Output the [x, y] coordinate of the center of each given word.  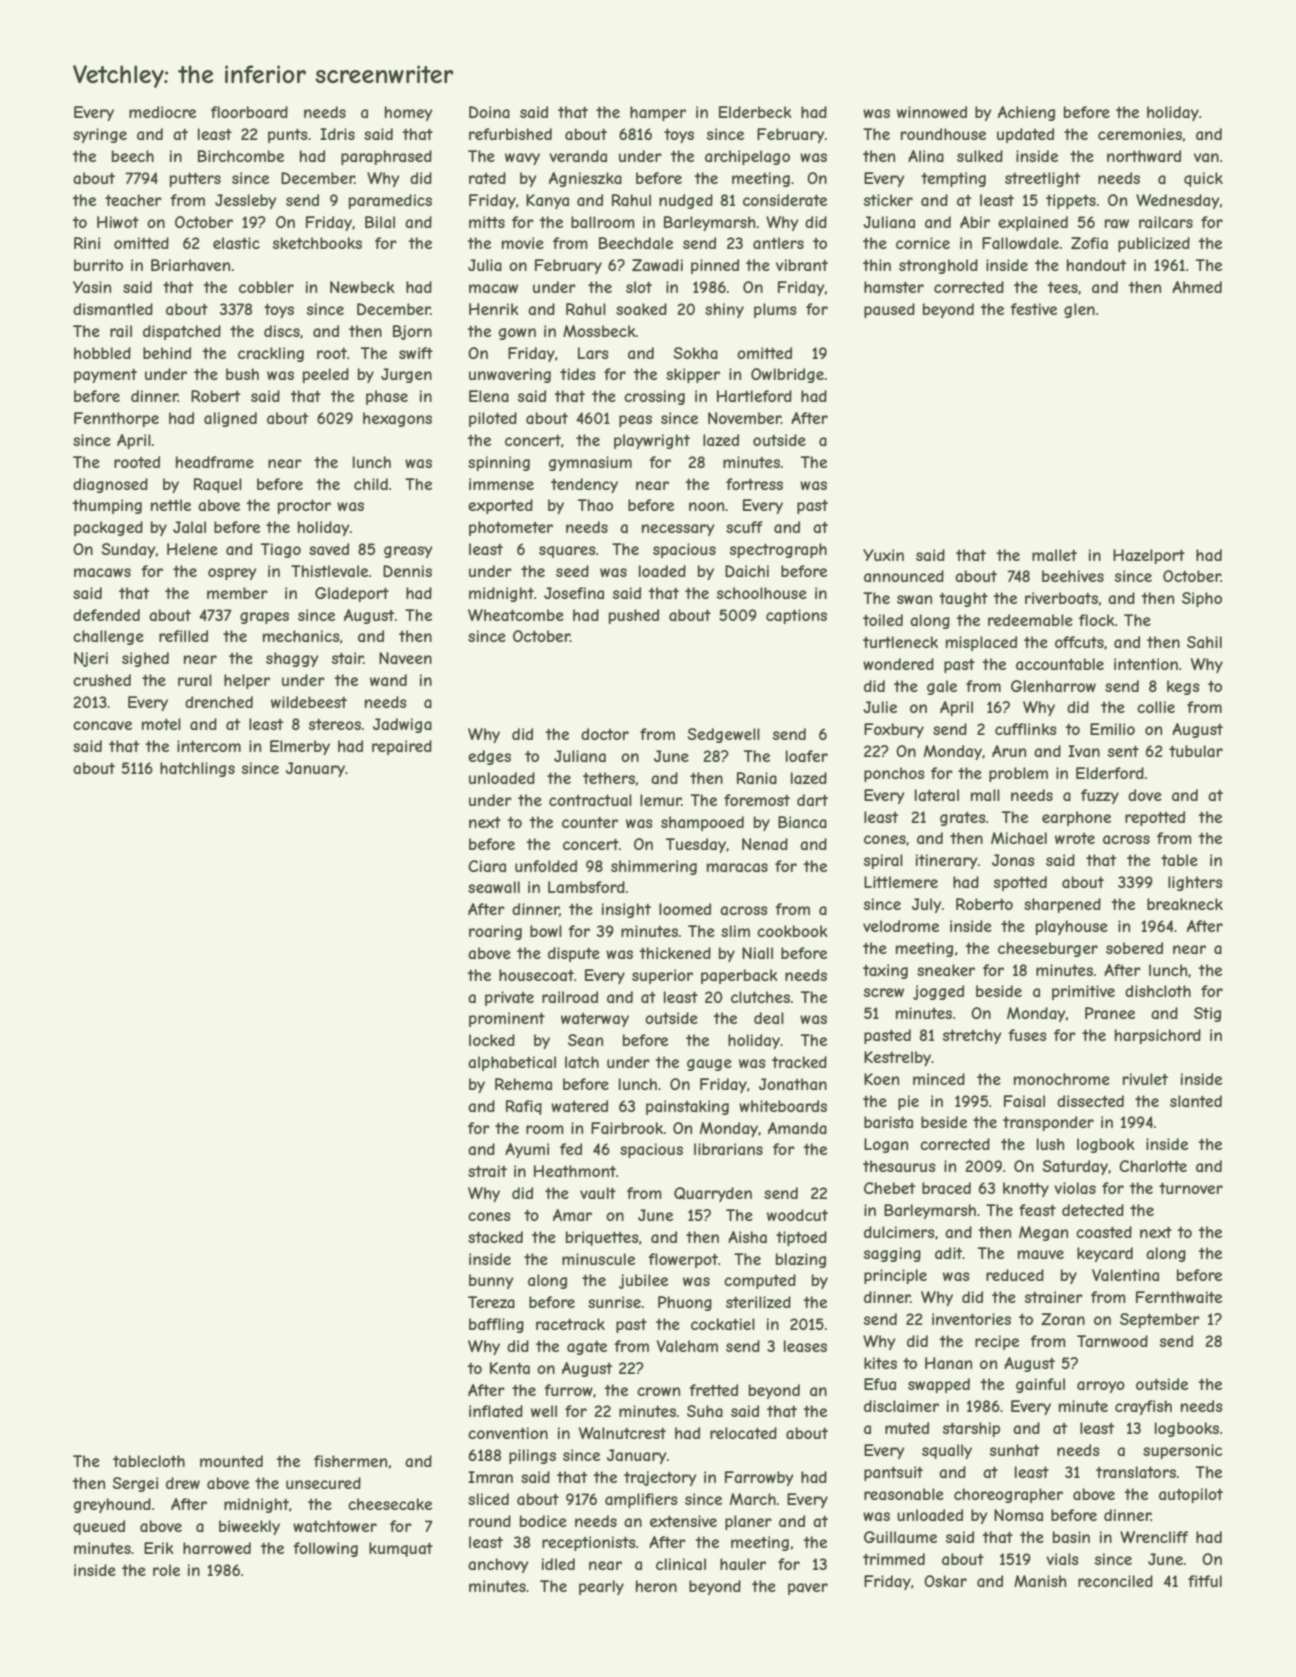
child [371, 484]
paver [808, 1589]
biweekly [249, 1527]
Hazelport [1149, 556]
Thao [595, 505]
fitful [1205, 1581]
